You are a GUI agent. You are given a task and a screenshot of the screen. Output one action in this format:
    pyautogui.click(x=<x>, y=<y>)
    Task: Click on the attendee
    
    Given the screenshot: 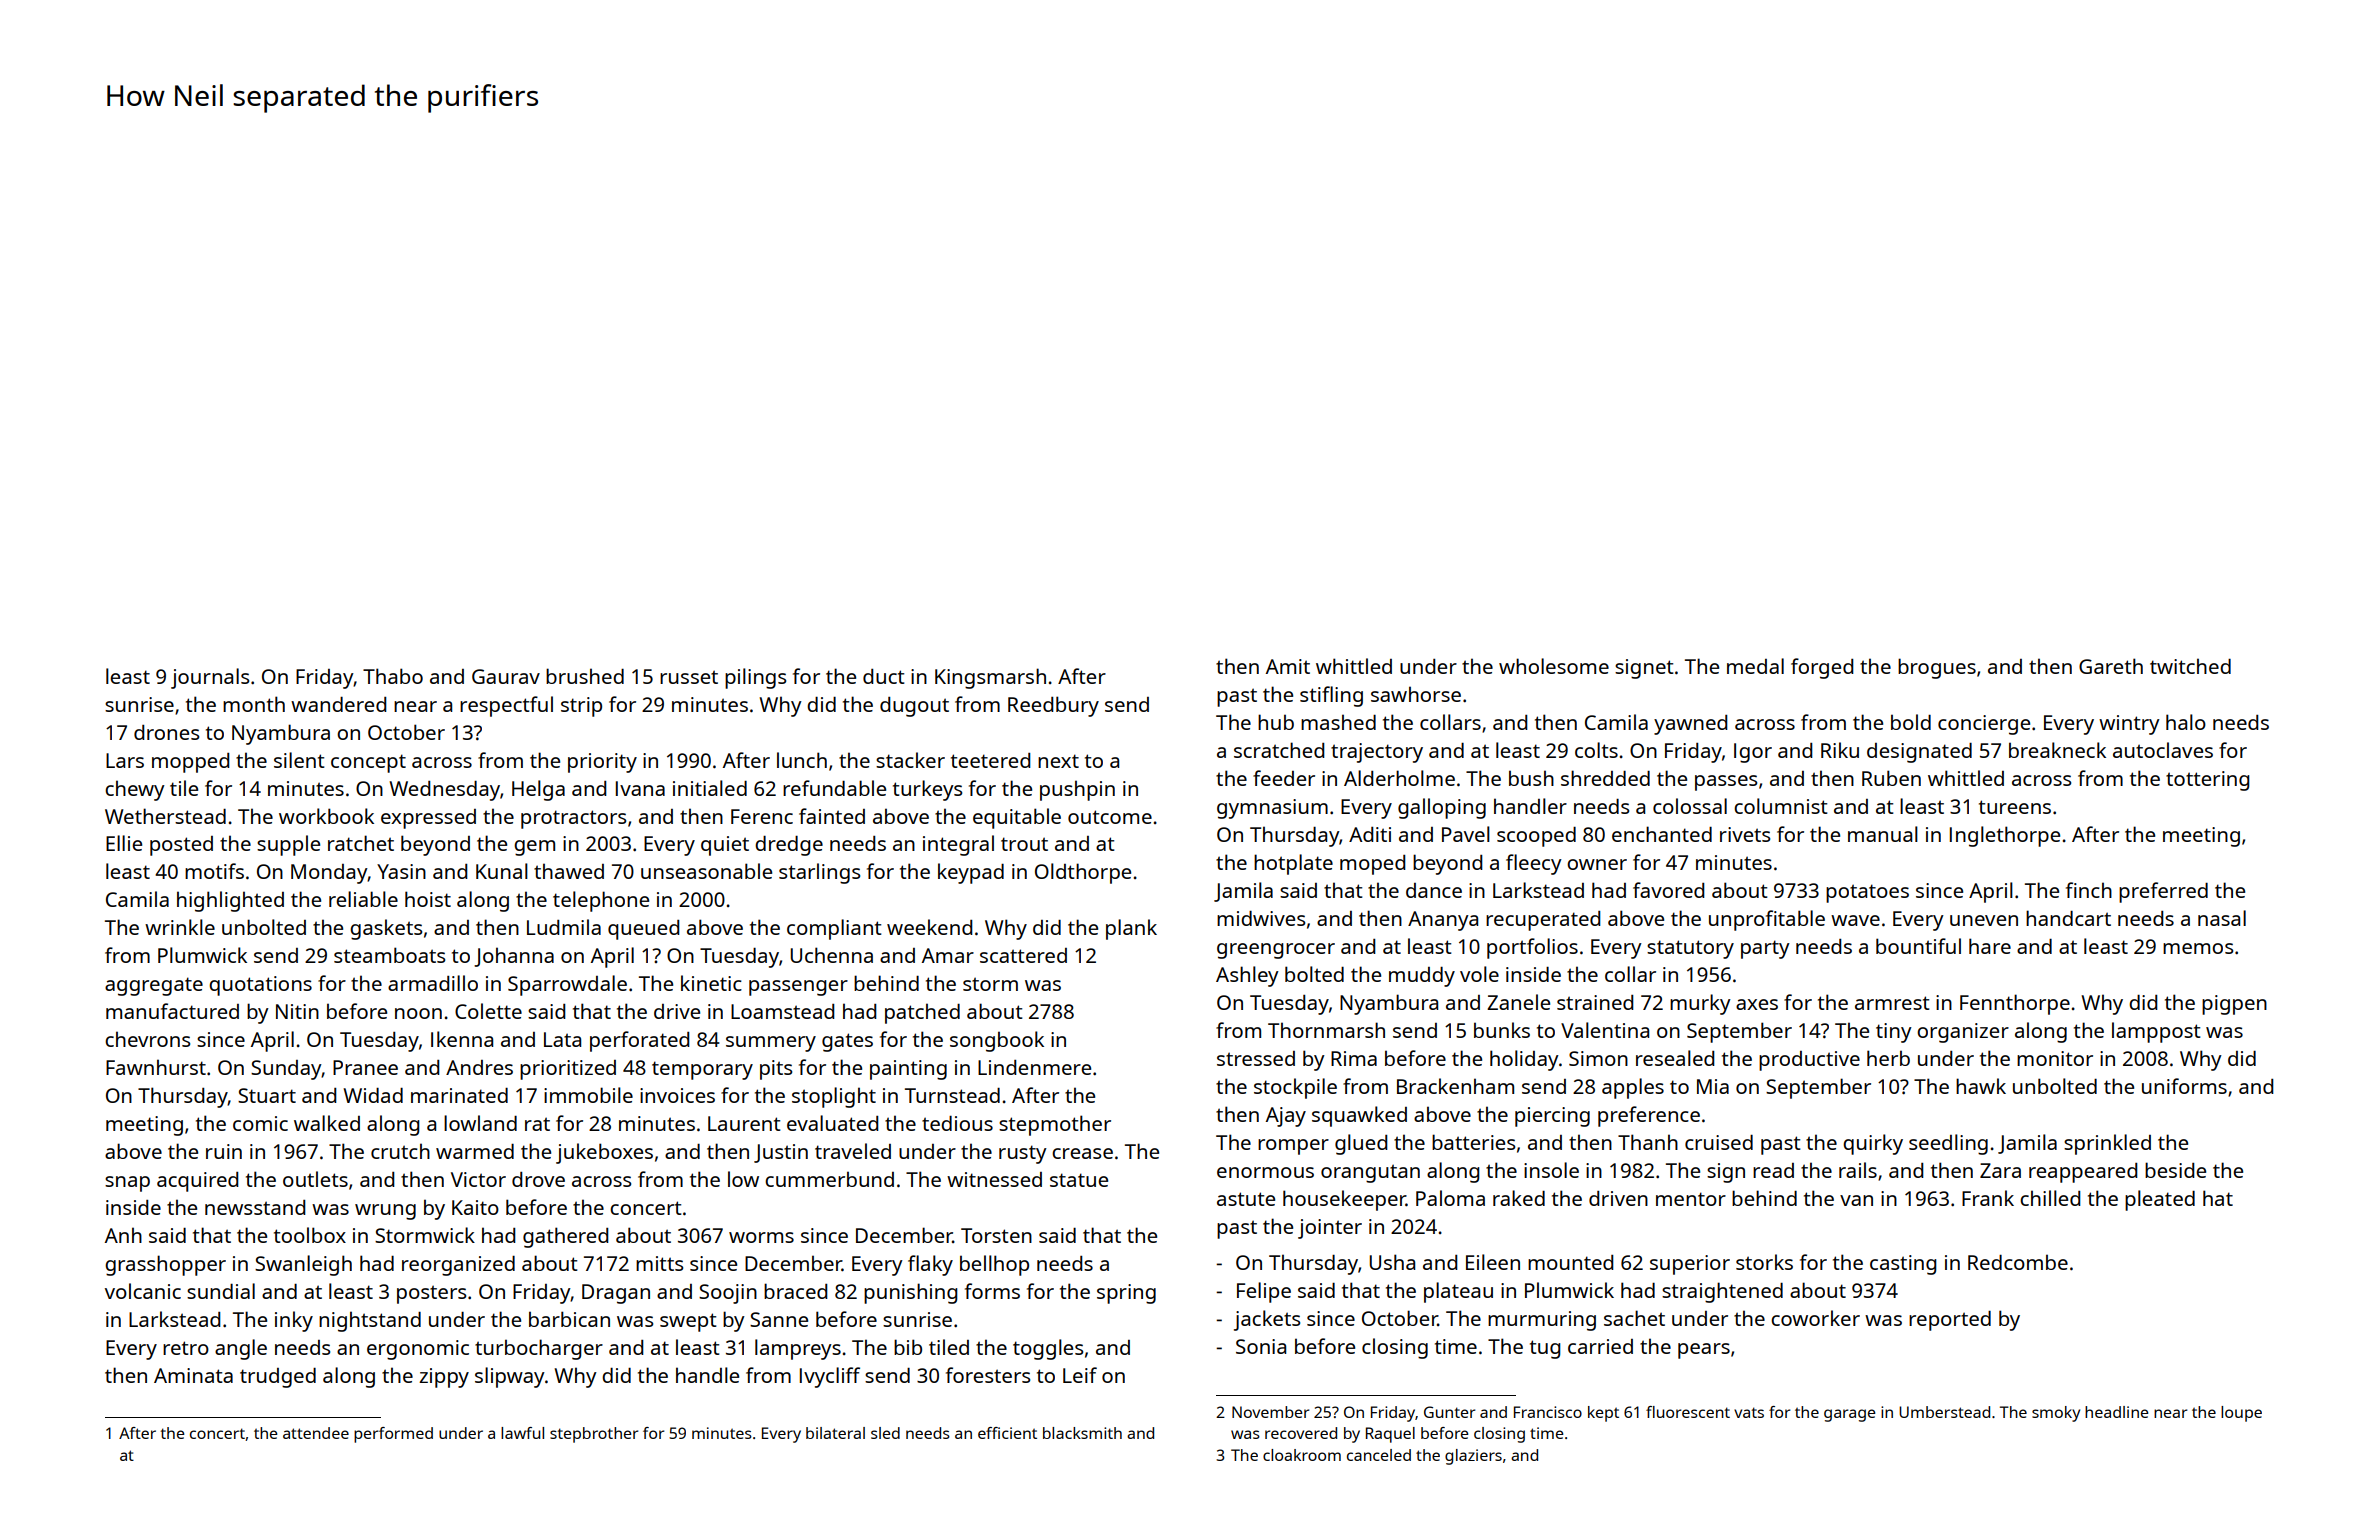 What is the action you would take?
    pyautogui.click(x=316, y=1433)
